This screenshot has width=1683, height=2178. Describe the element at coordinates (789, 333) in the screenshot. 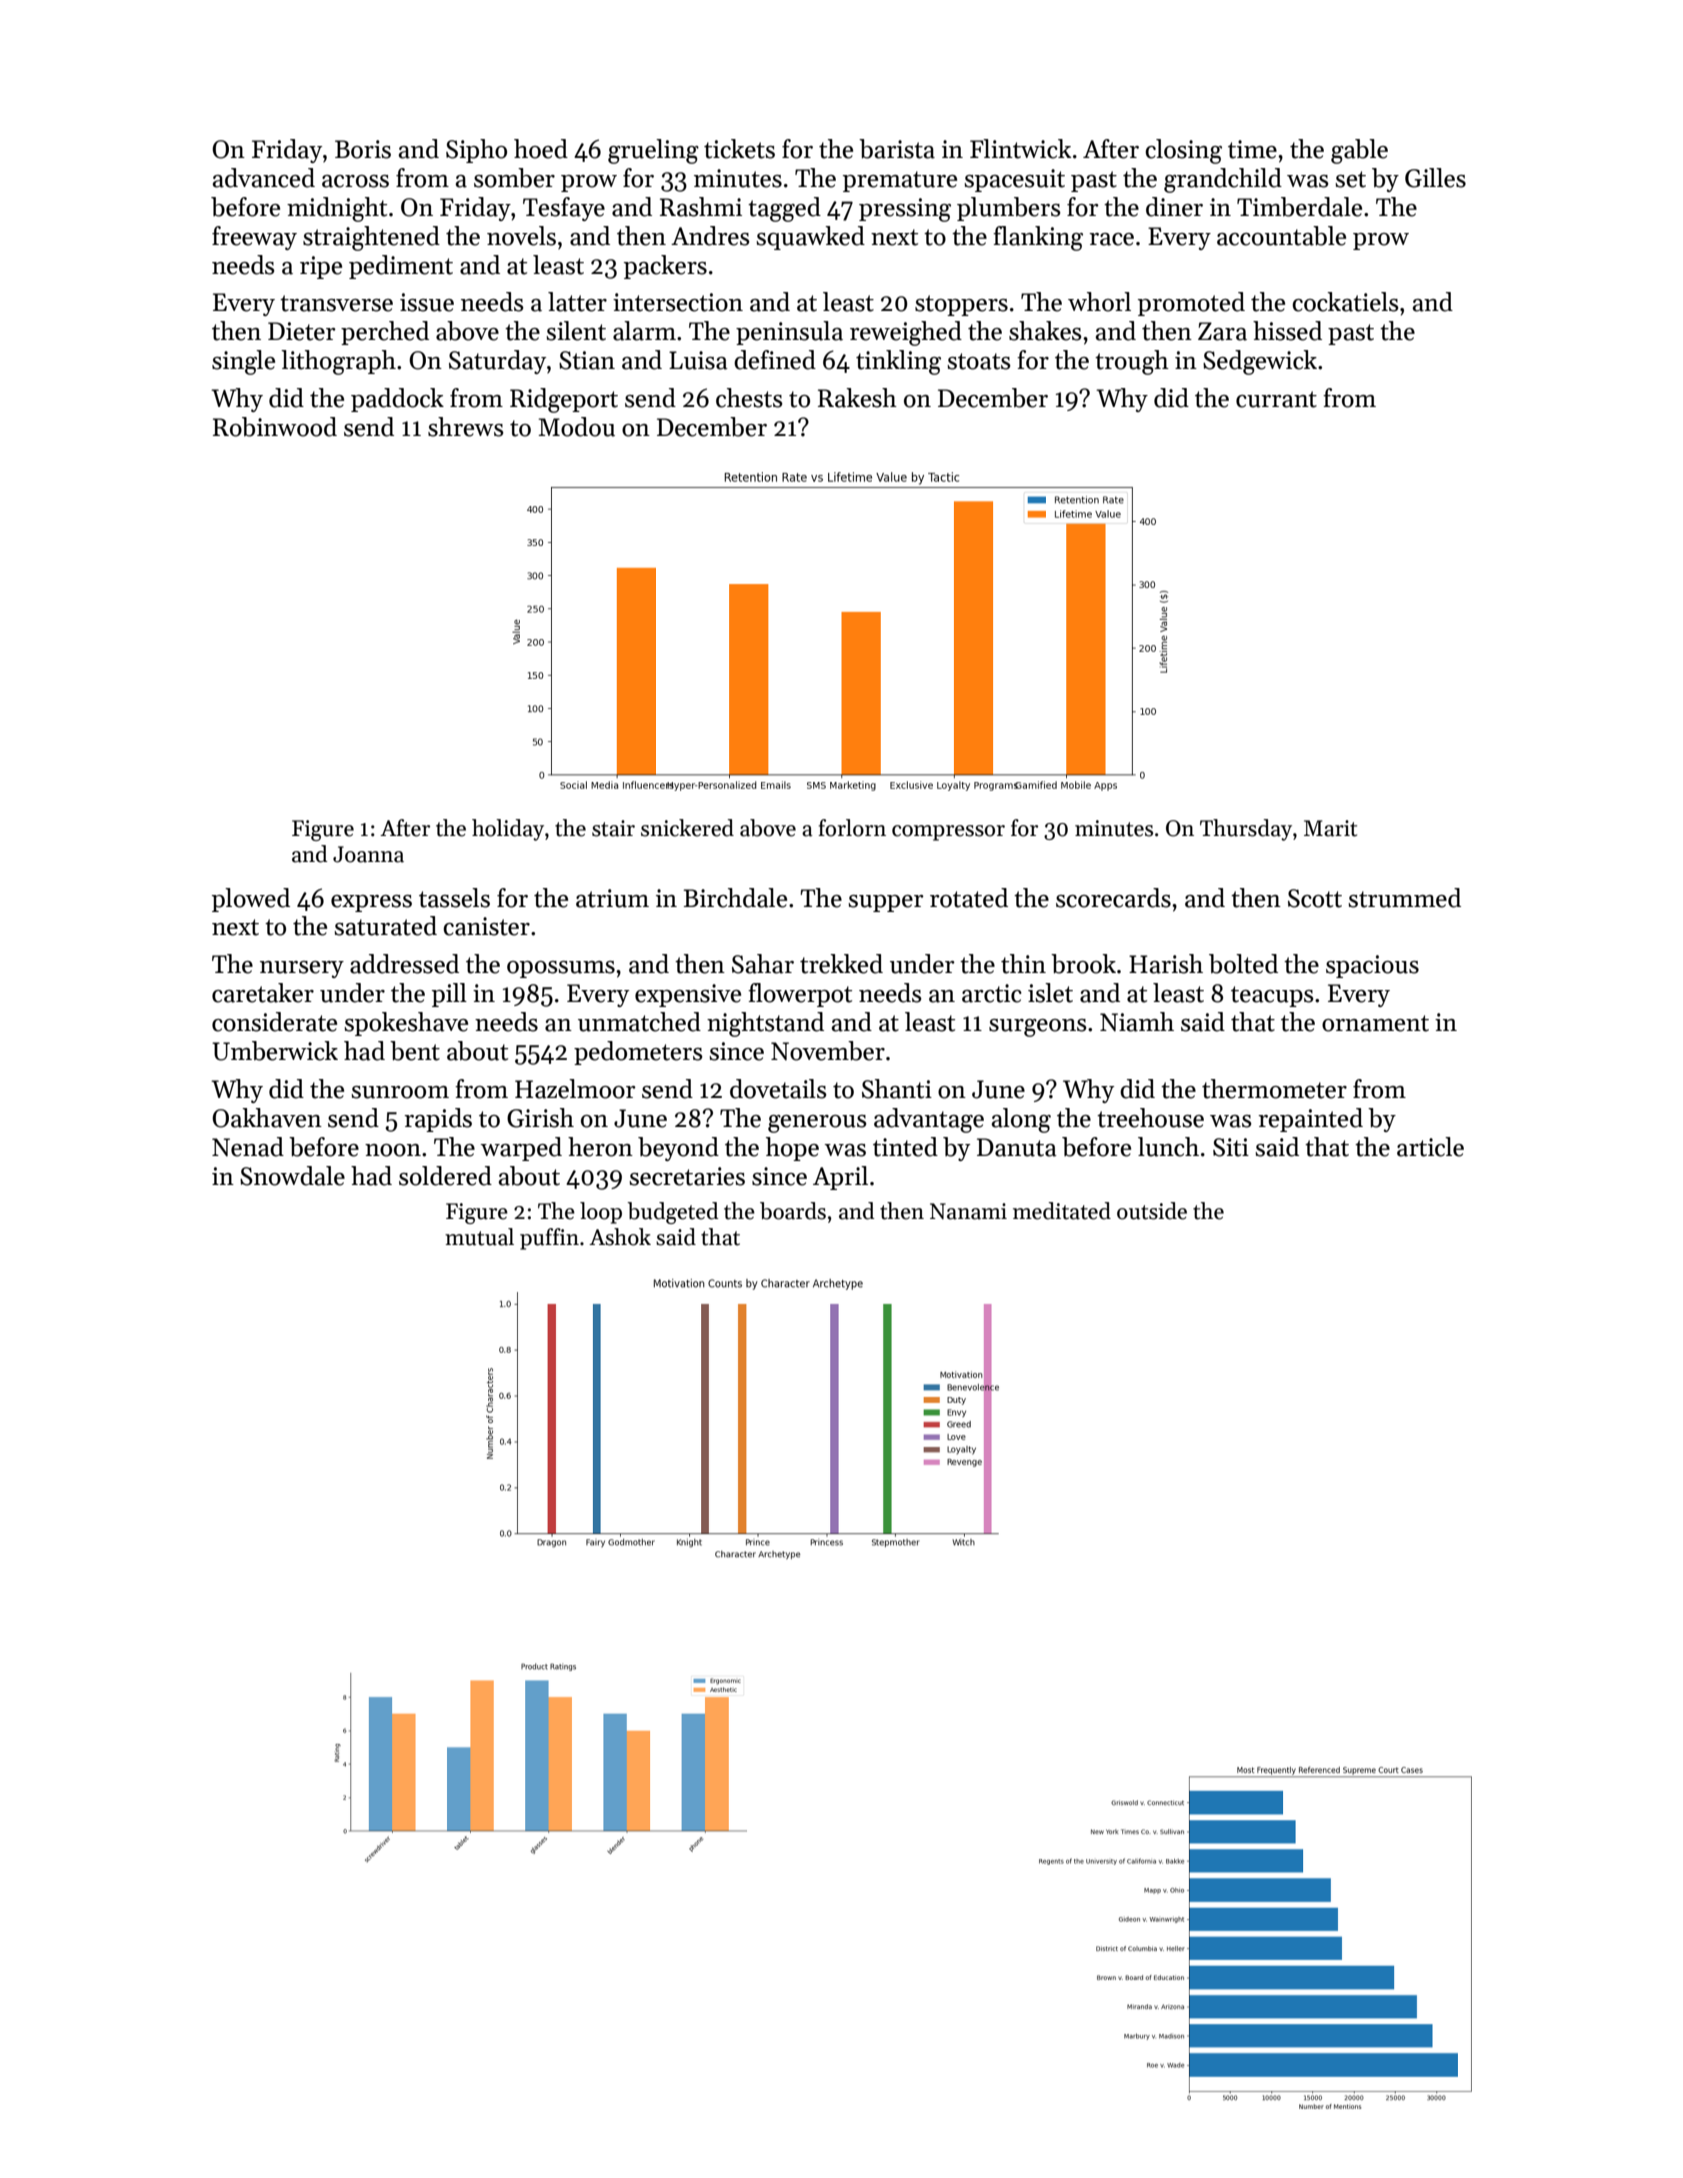

I see `peninsula` at that location.
